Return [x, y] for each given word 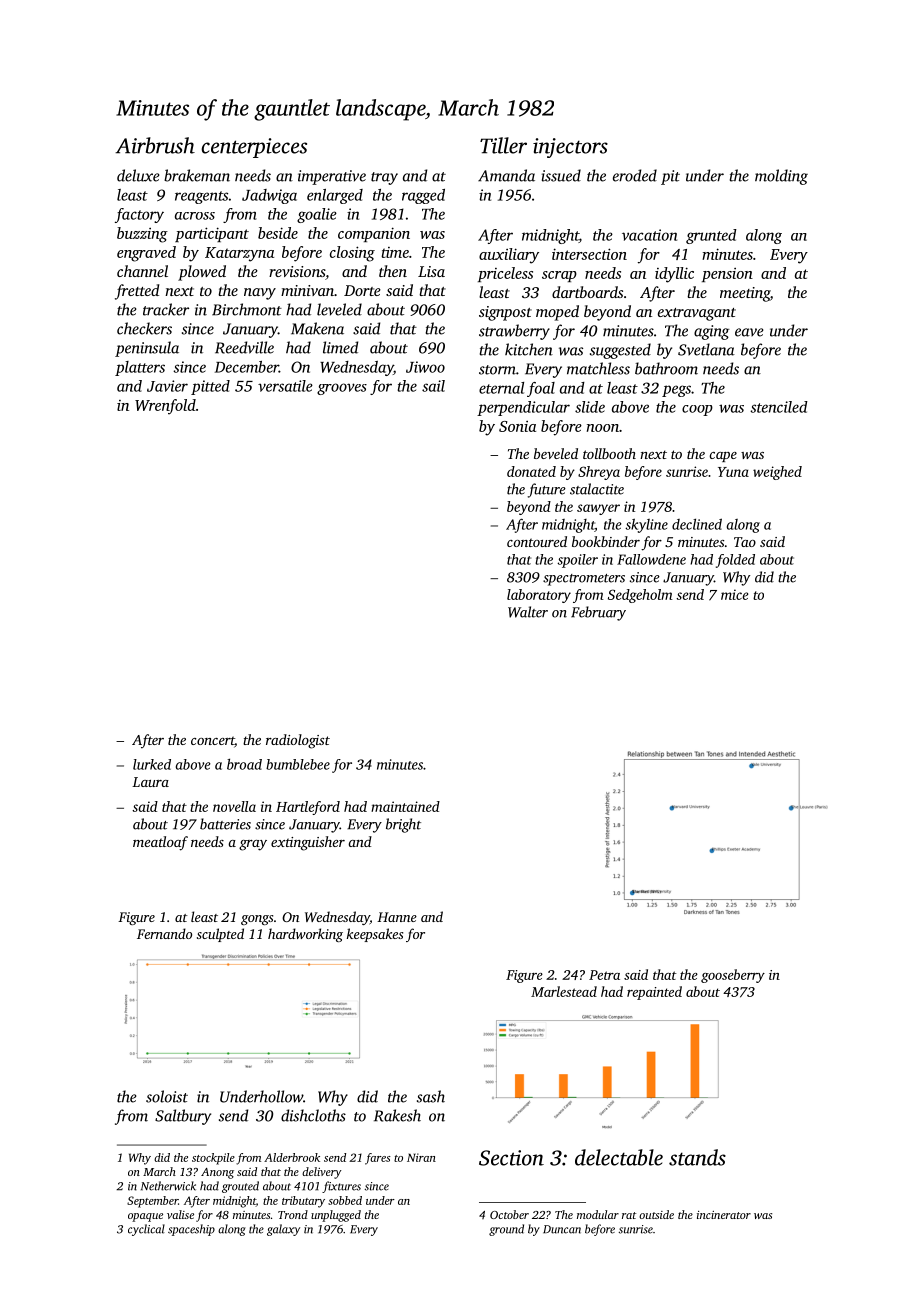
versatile [285, 386]
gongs [257, 920]
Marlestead [564, 991]
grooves [342, 389]
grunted [711, 236]
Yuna [733, 472]
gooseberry [733, 976]
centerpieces [254, 148]
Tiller [503, 145]
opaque [145, 1217]
